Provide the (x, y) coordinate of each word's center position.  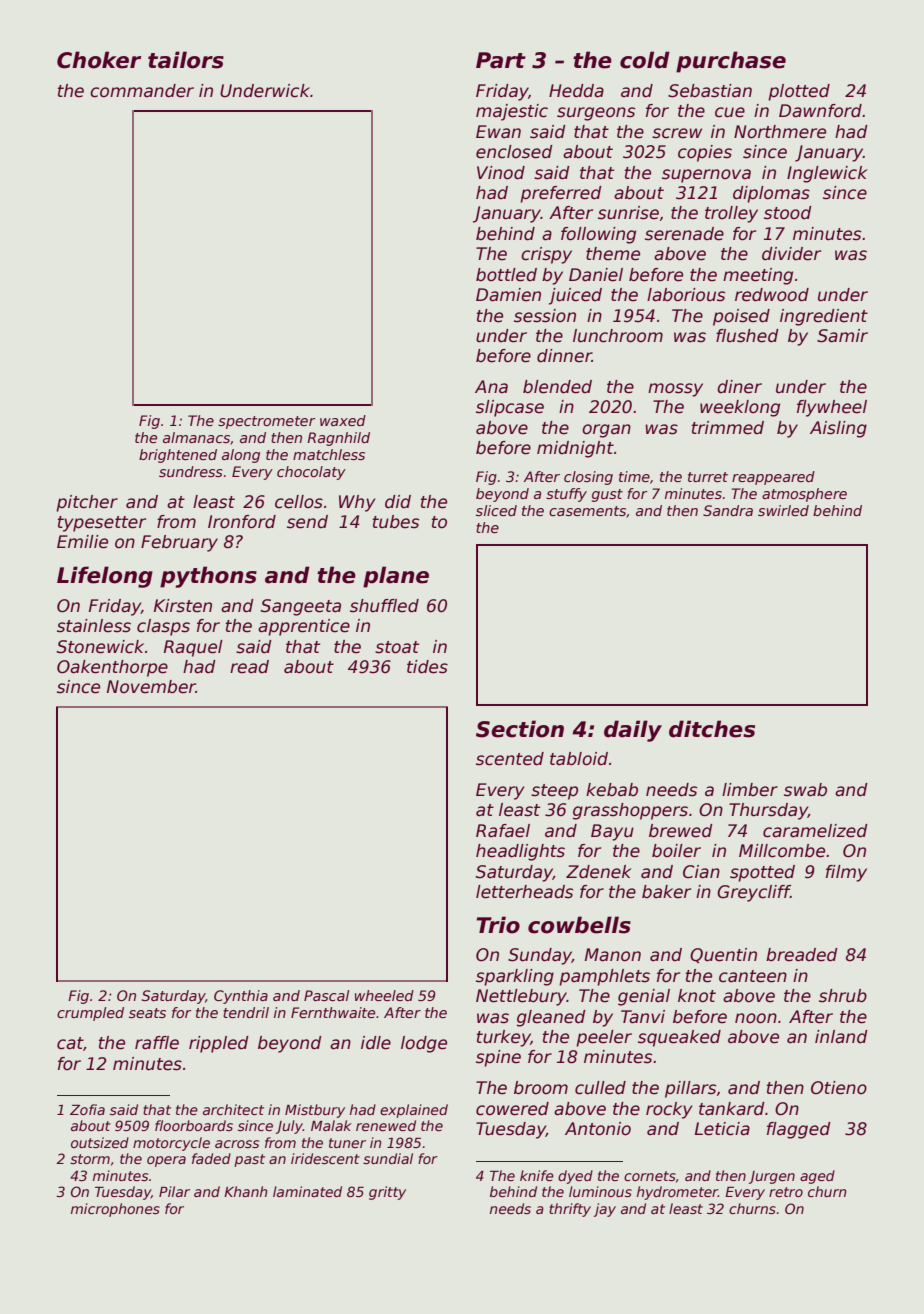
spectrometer (267, 422)
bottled (506, 275)
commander (142, 91)
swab (805, 790)
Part (501, 60)
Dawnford (820, 111)
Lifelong (105, 577)
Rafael (503, 831)
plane (396, 577)
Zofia (87, 1109)
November (151, 687)
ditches (712, 729)
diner (739, 387)
